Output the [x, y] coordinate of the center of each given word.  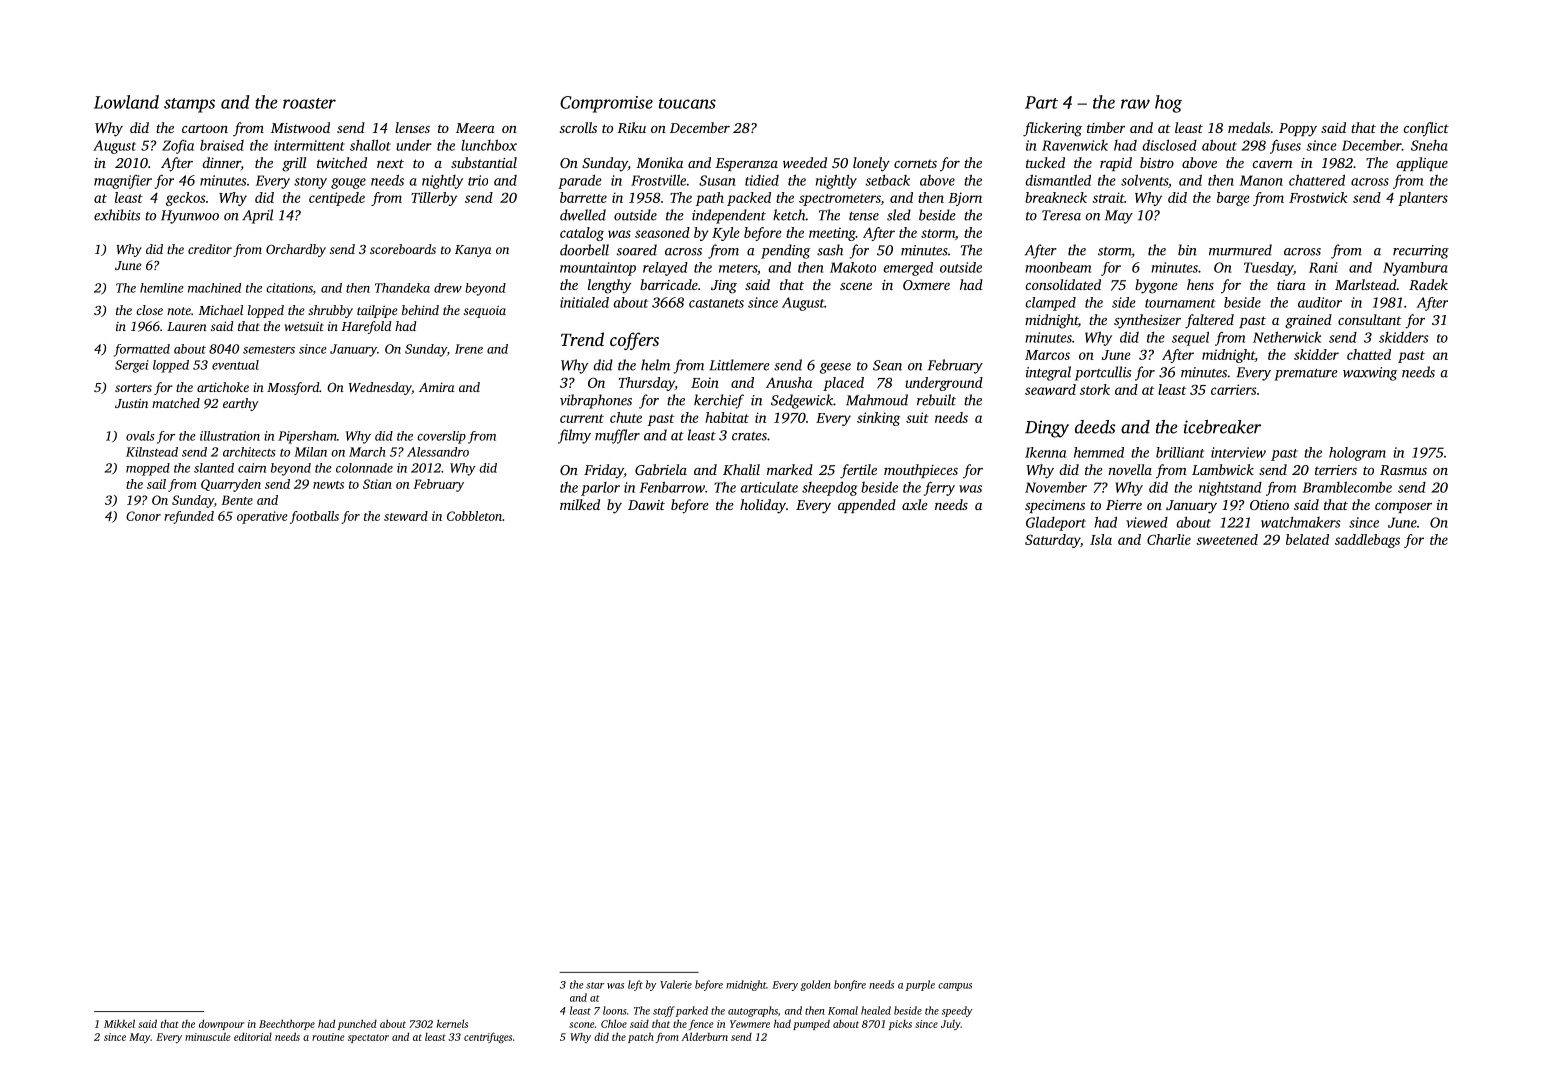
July [951, 1024]
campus [955, 987]
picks [900, 1025]
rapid [1116, 164]
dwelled [583, 215]
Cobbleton [474, 516]
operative [262, 517]
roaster [309, 103]
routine [328, 1037]
